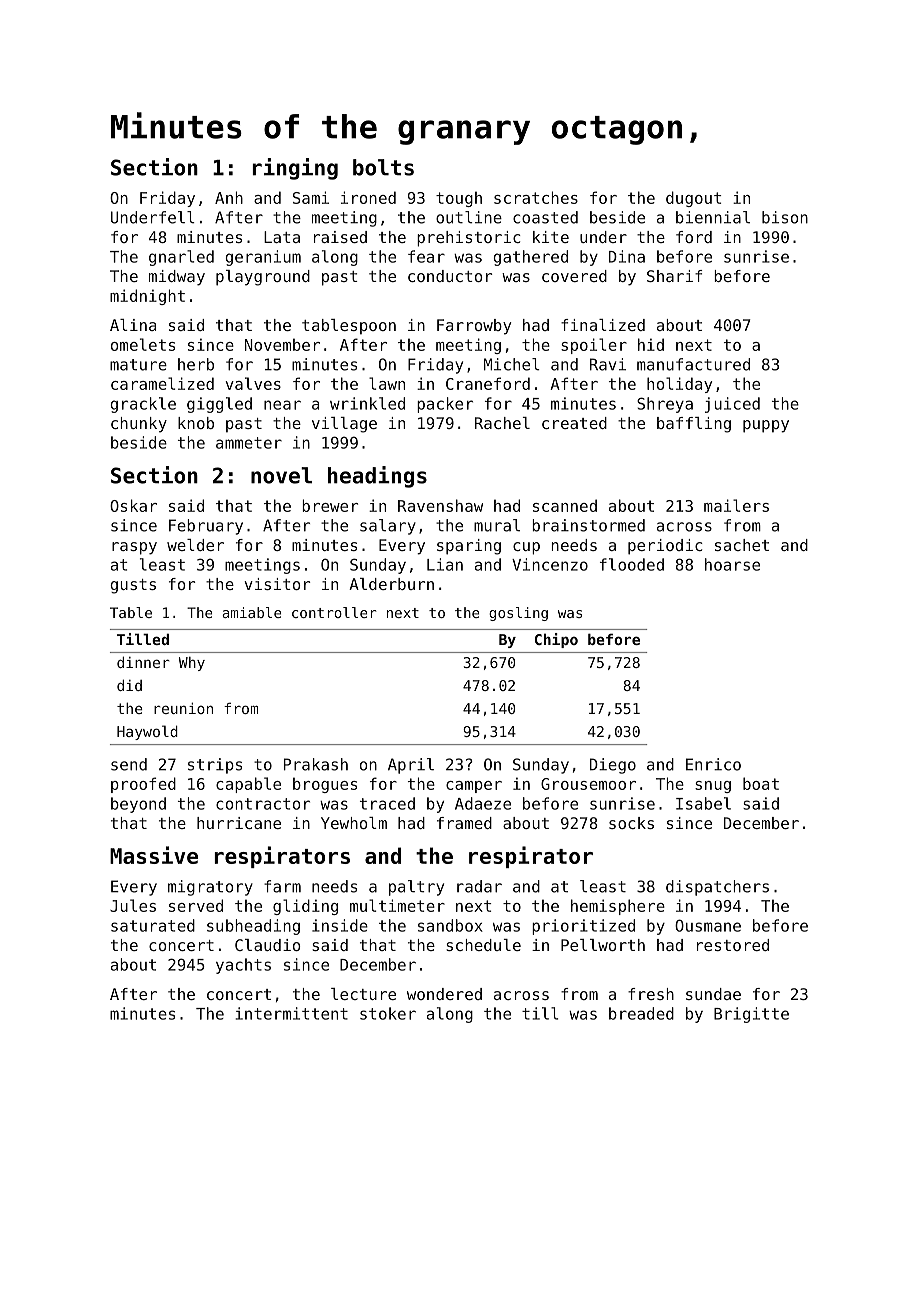  I want to click on brainstormed, so click(588, 525).
